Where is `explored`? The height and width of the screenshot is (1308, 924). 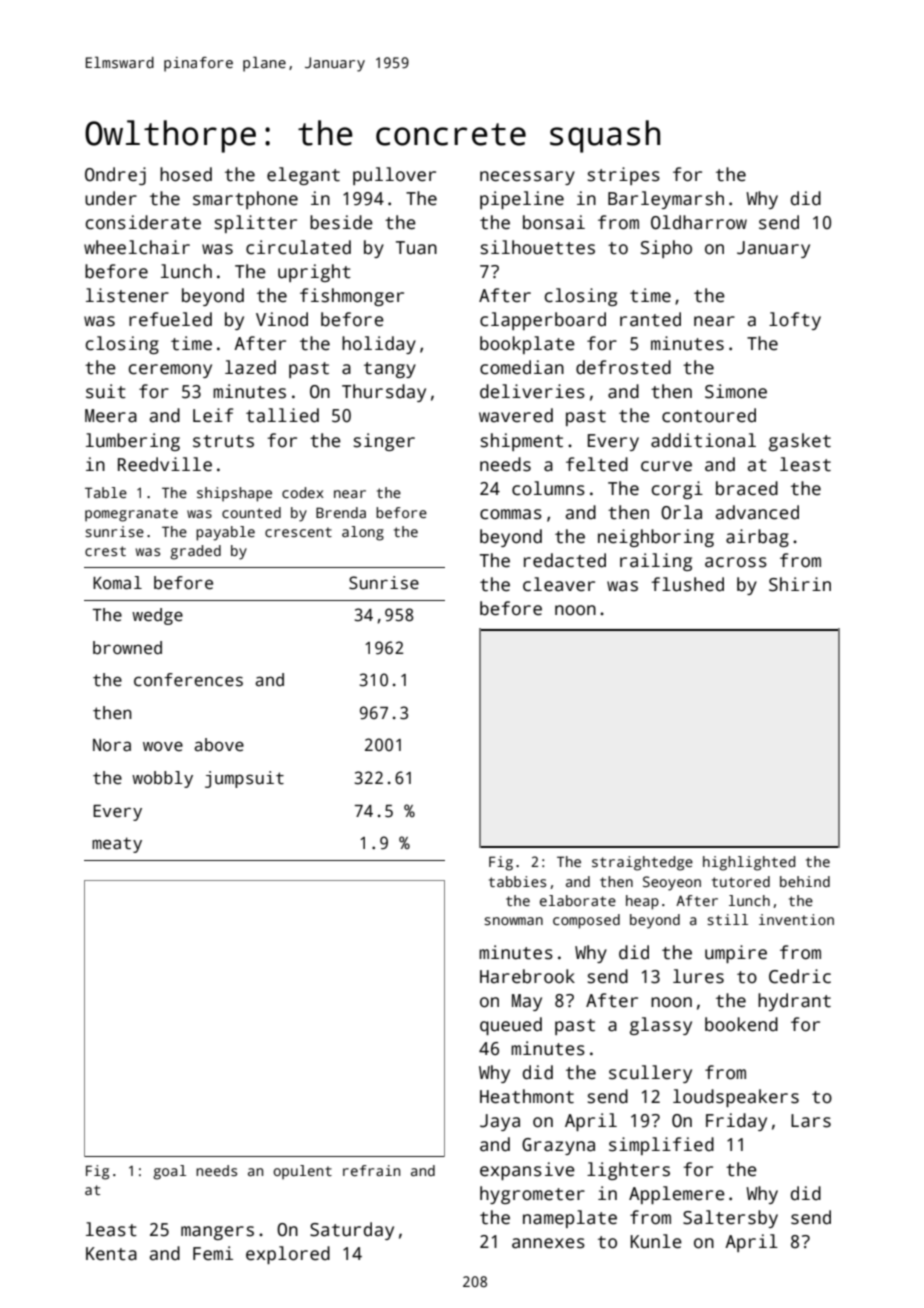 explored is located at coordinates (288, 1255).
